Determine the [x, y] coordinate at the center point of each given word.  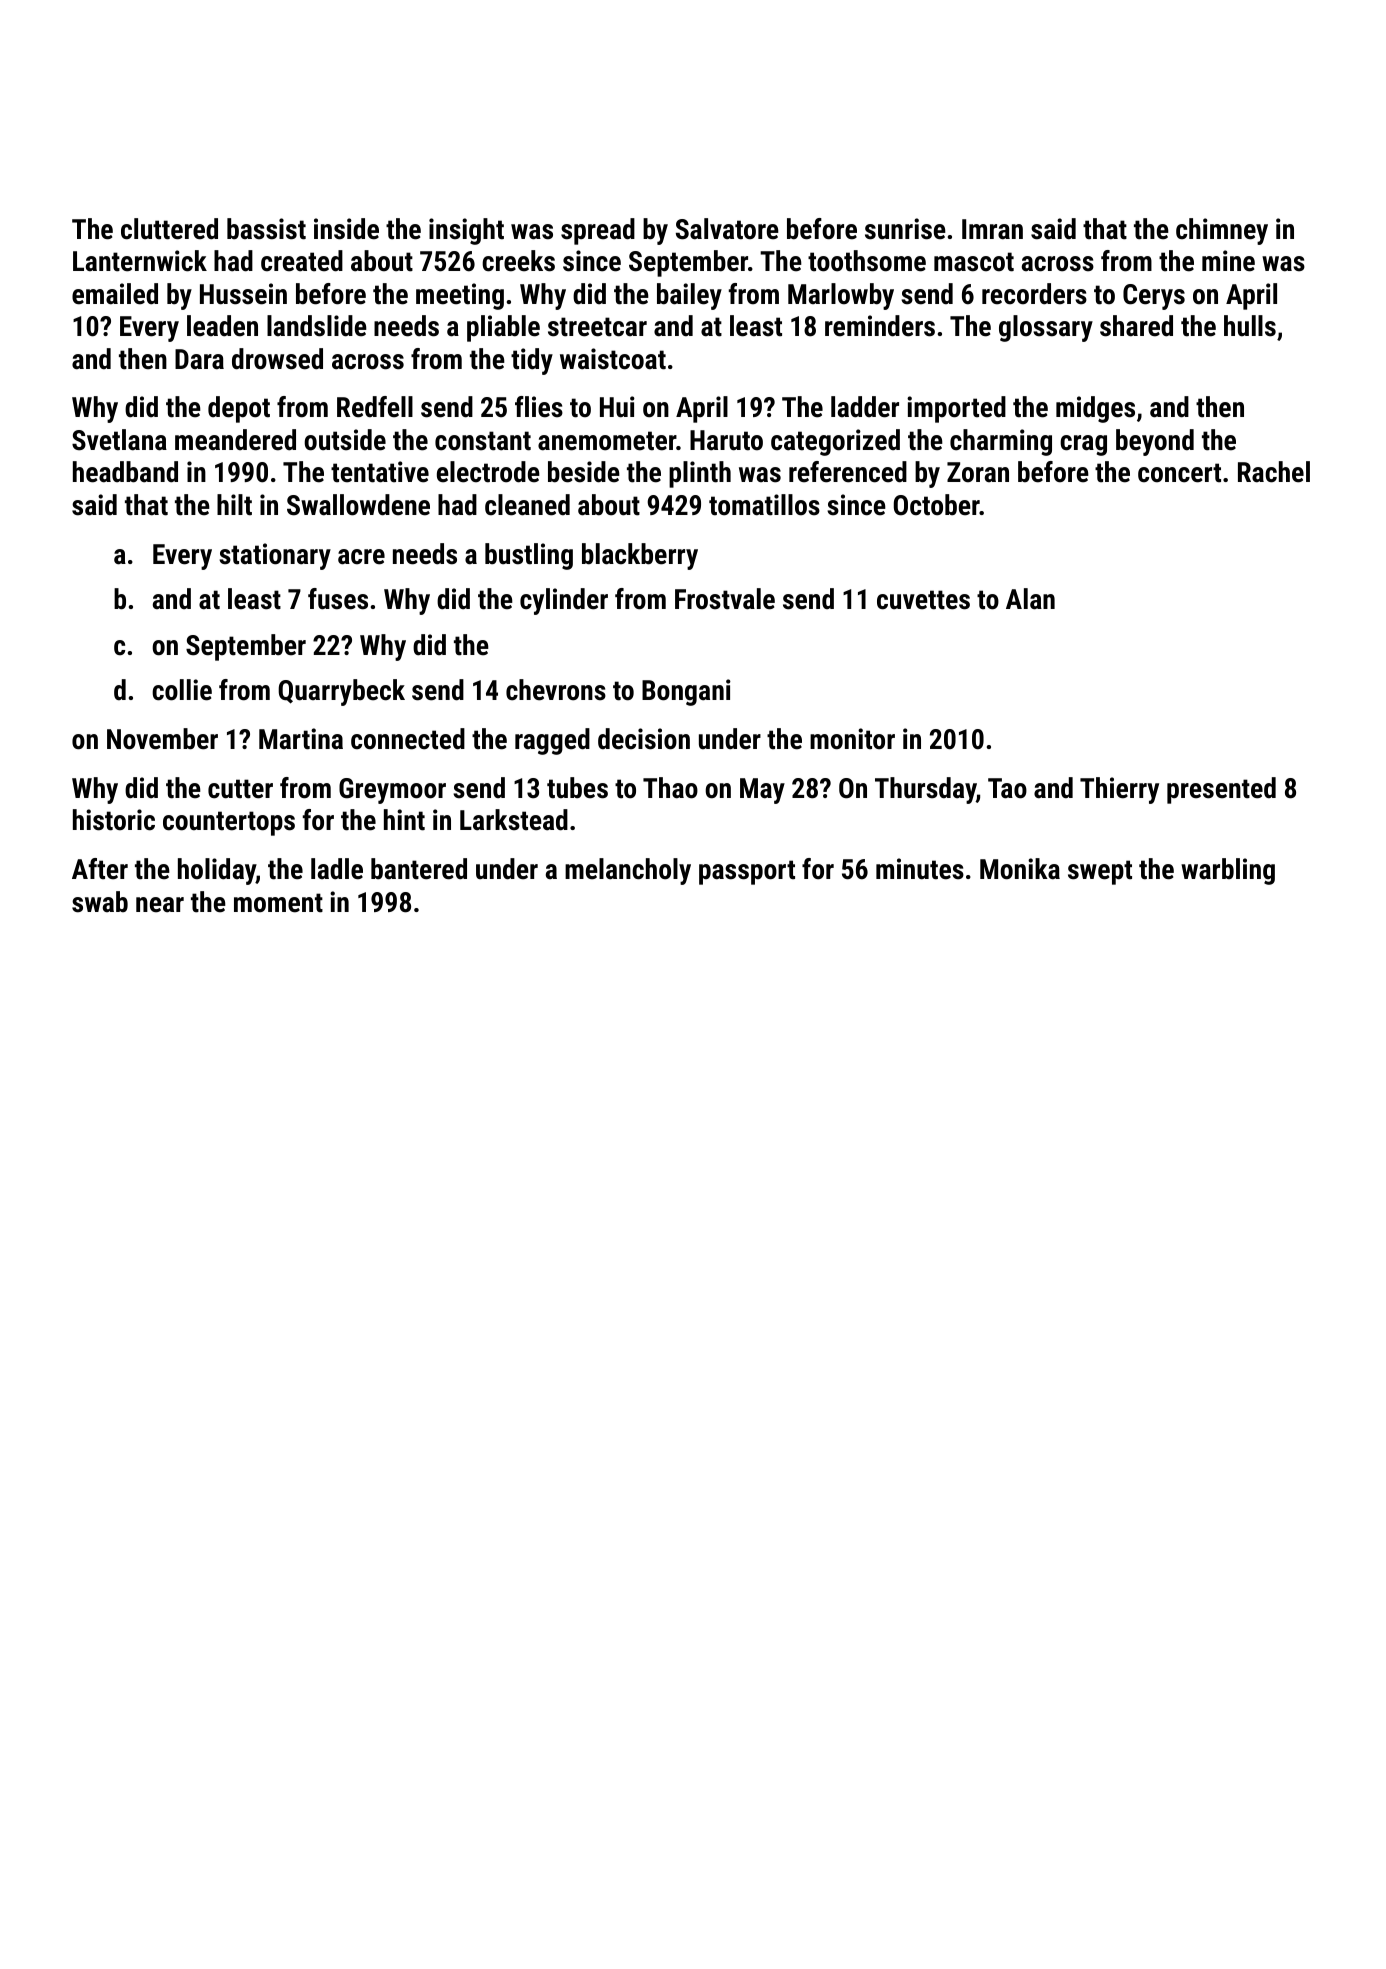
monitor [852, 739]
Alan [1030, 599]
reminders [880, 326]
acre [361, 557]
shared [1136, 326]
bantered [419, 869]
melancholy [628, 871]
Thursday [925, 790]
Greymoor [392, 791]
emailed [115, 294]
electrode [488, 472]
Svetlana [119, 440]
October [937, 505]
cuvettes [923, 600]
